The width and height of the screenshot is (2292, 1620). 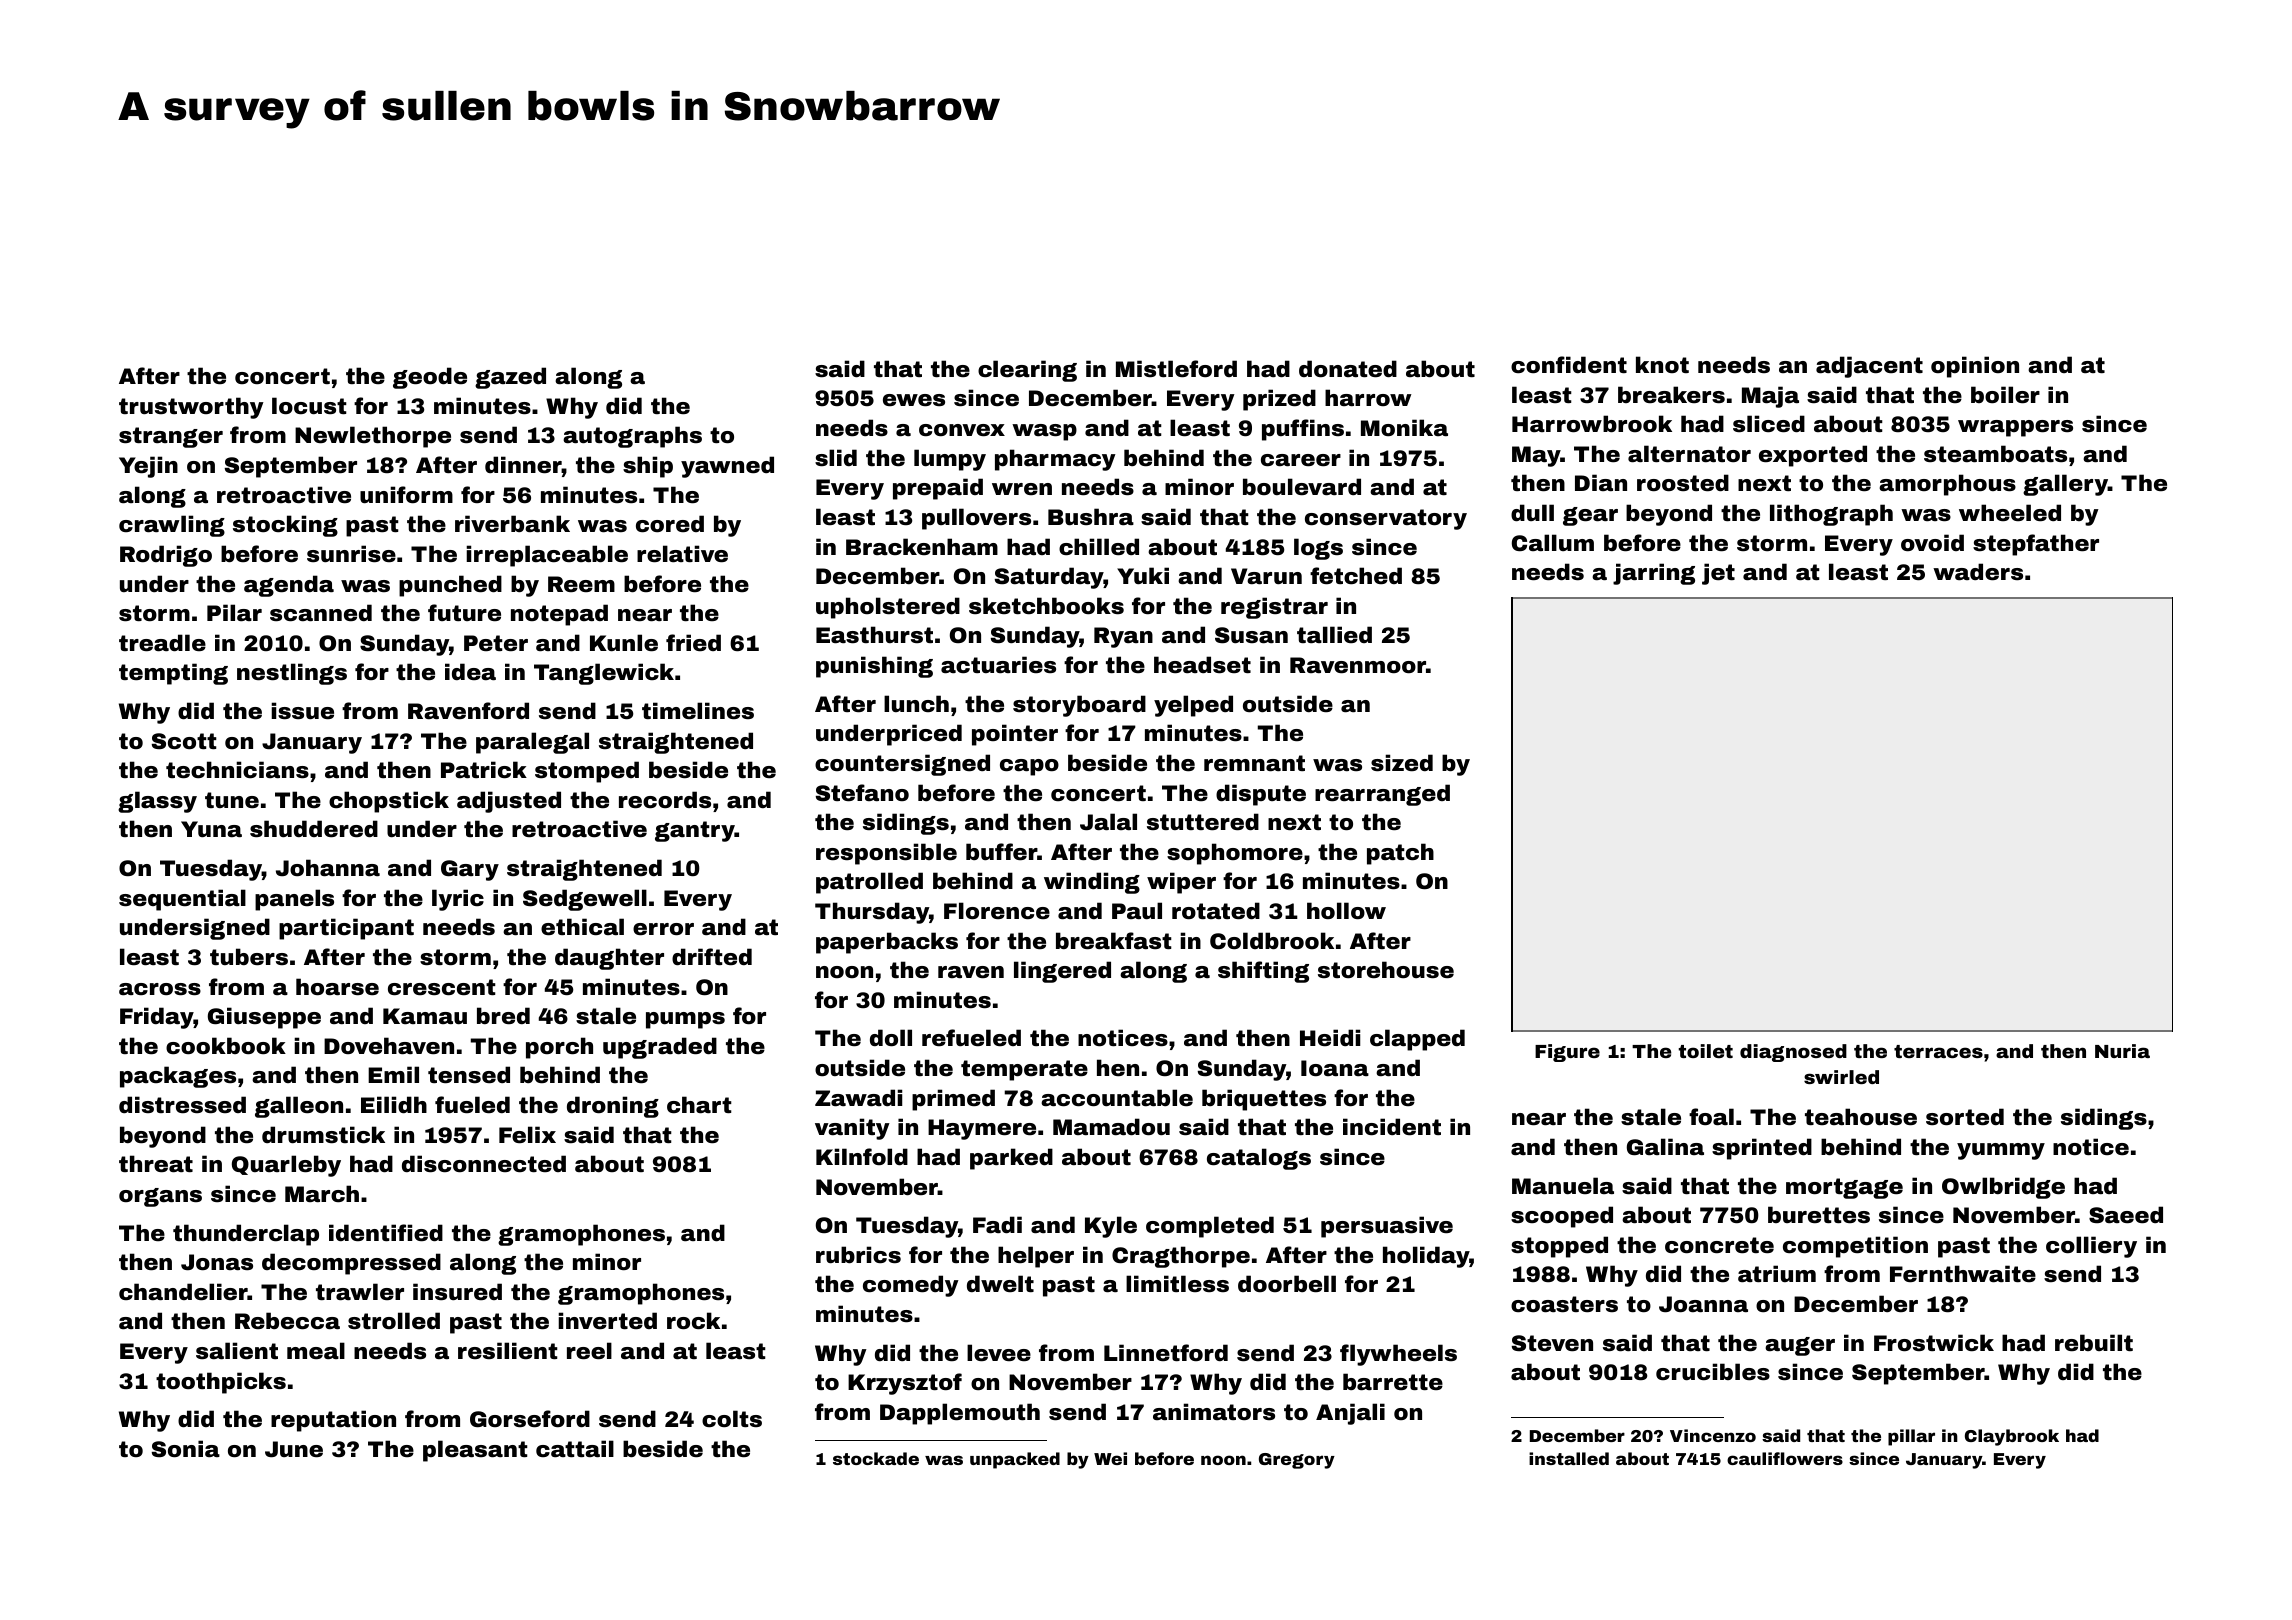 What do you see at coordinates (1785, 1458) in the screenshot?
I see `cauliflowers` at bounding box center [1785, 1458].
